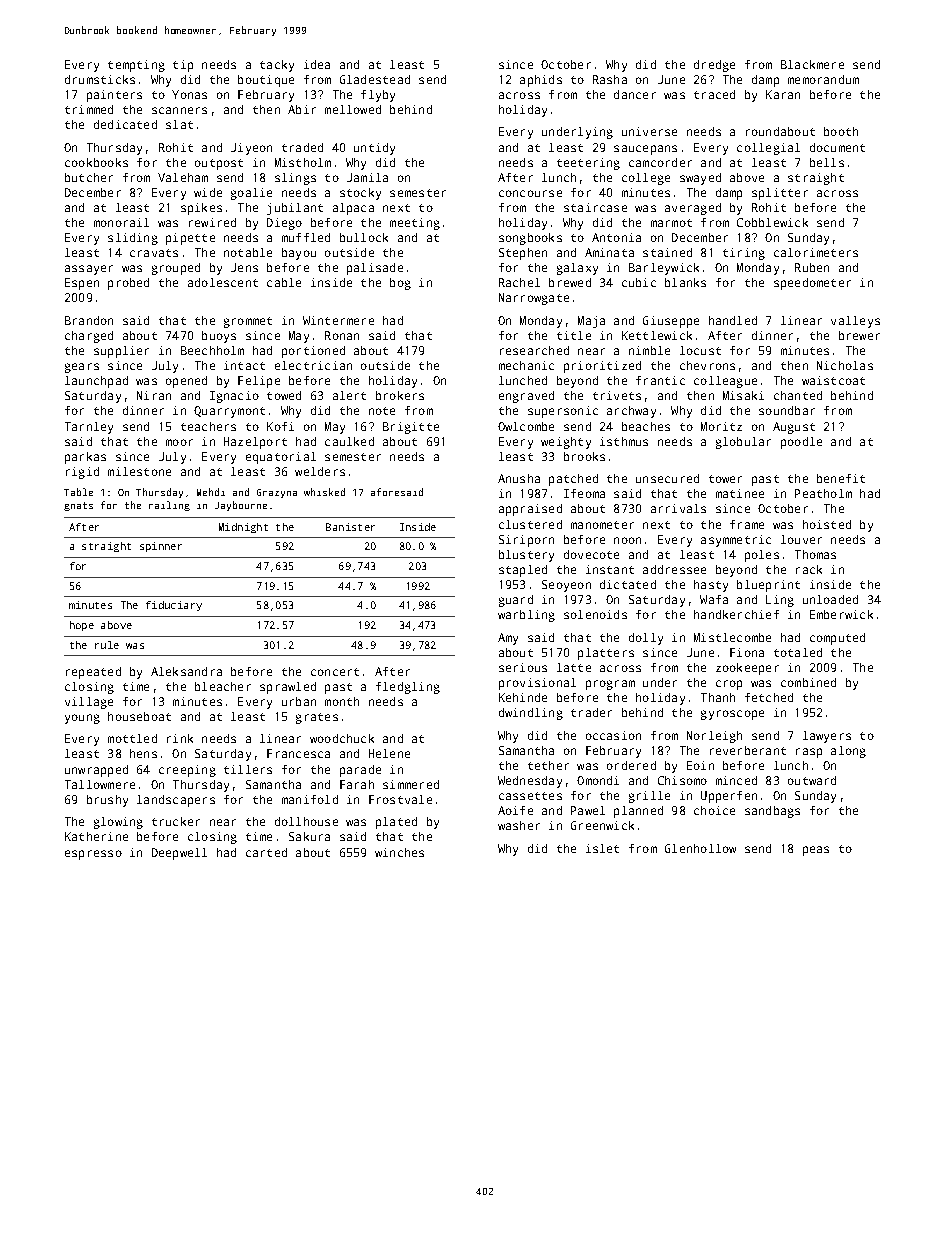 This screenshot has height=1233, width=952. Describe the element at coordinates (816, 851) in the screenshot. I see `peas` at that location.
